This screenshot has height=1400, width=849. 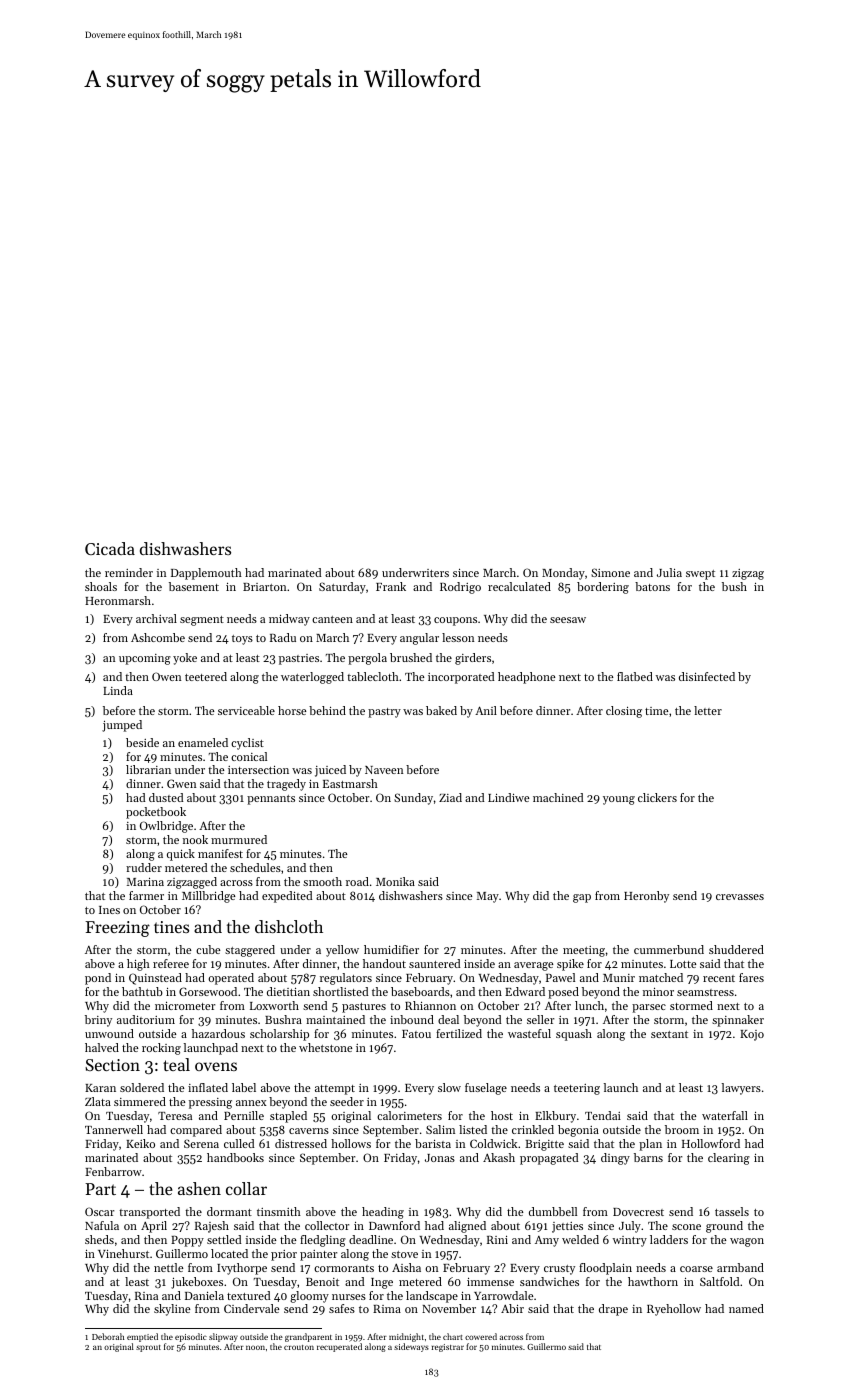 I want to click on Millbridge, so click(x=209, y=897).
